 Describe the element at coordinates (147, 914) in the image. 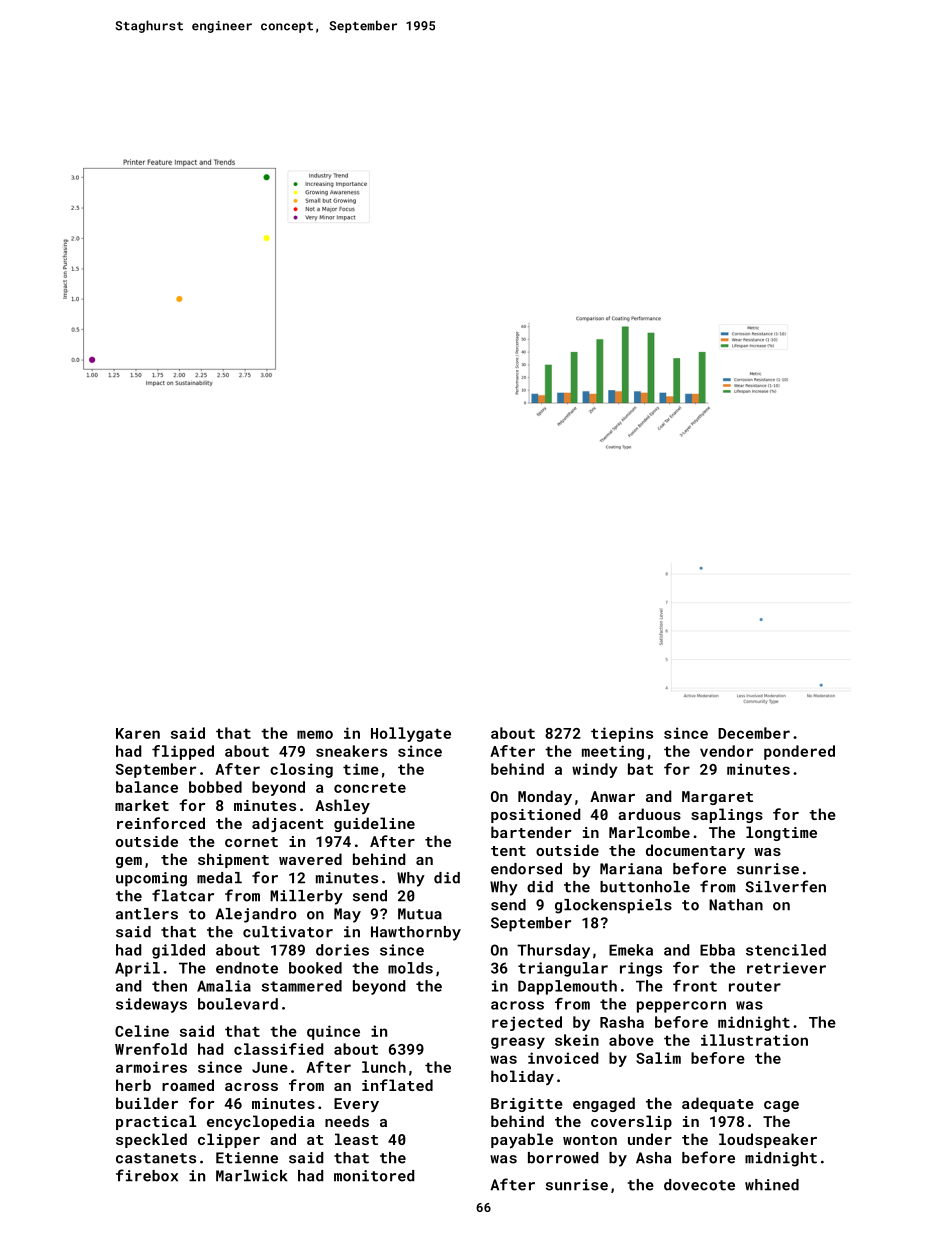

I see `antlers` at that location.
